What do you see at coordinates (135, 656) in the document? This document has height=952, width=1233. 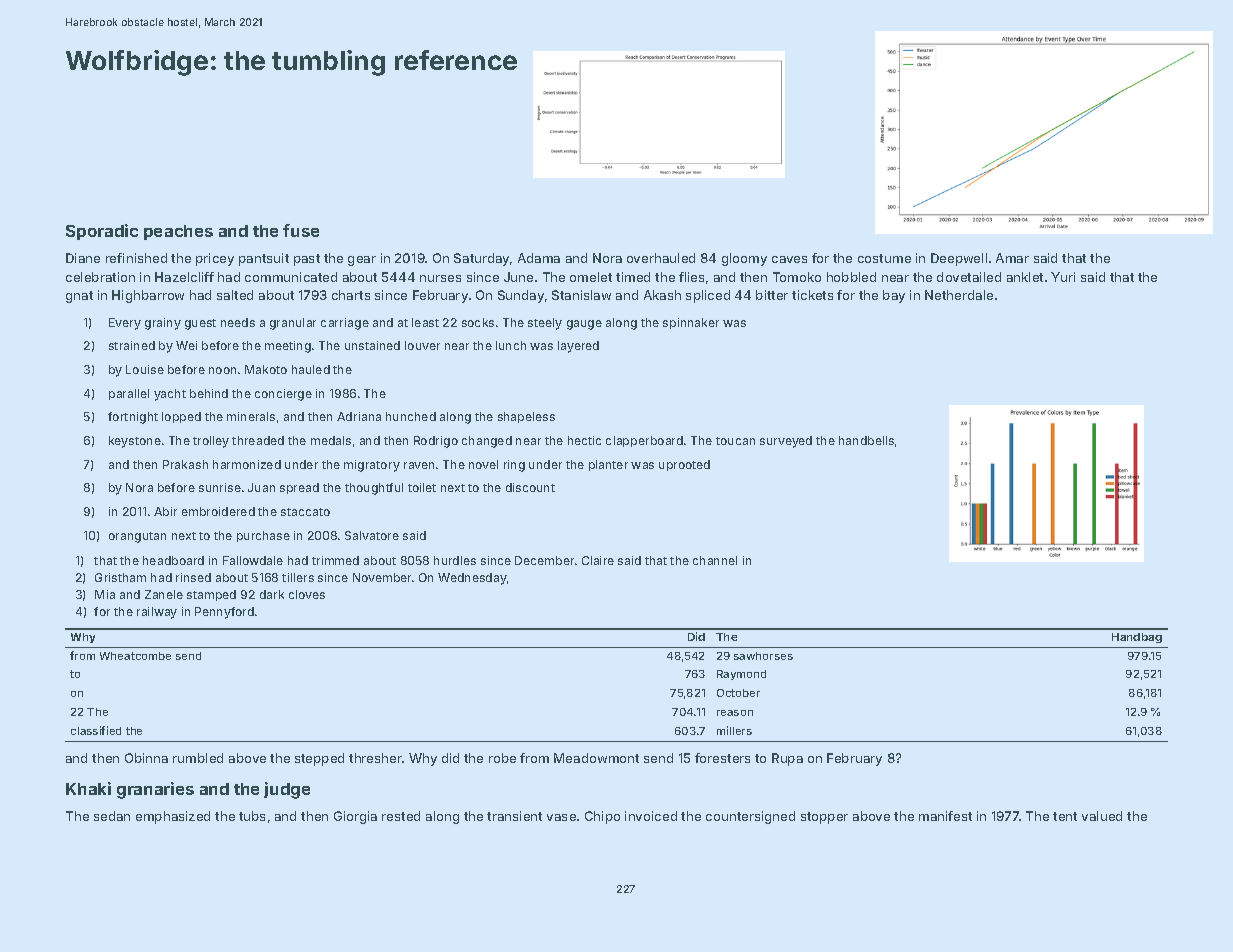 I see `Wheatcombe` at bounding box center [135, 656].
